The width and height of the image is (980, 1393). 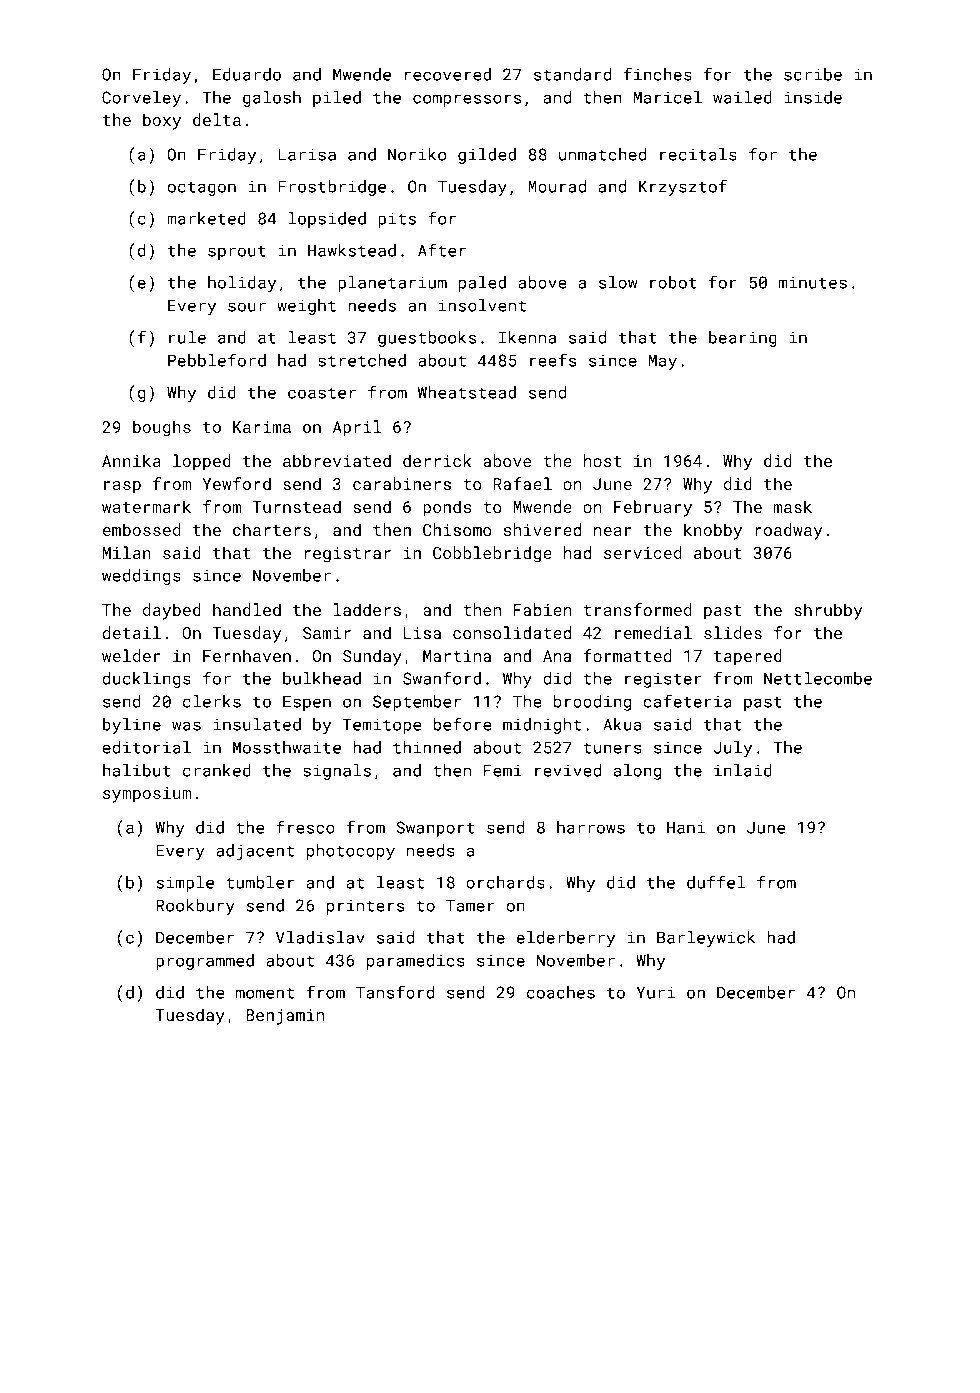 What do you see at coordinates (357, 428) in the image?
I see `April` at bounding box center [357, 428].
